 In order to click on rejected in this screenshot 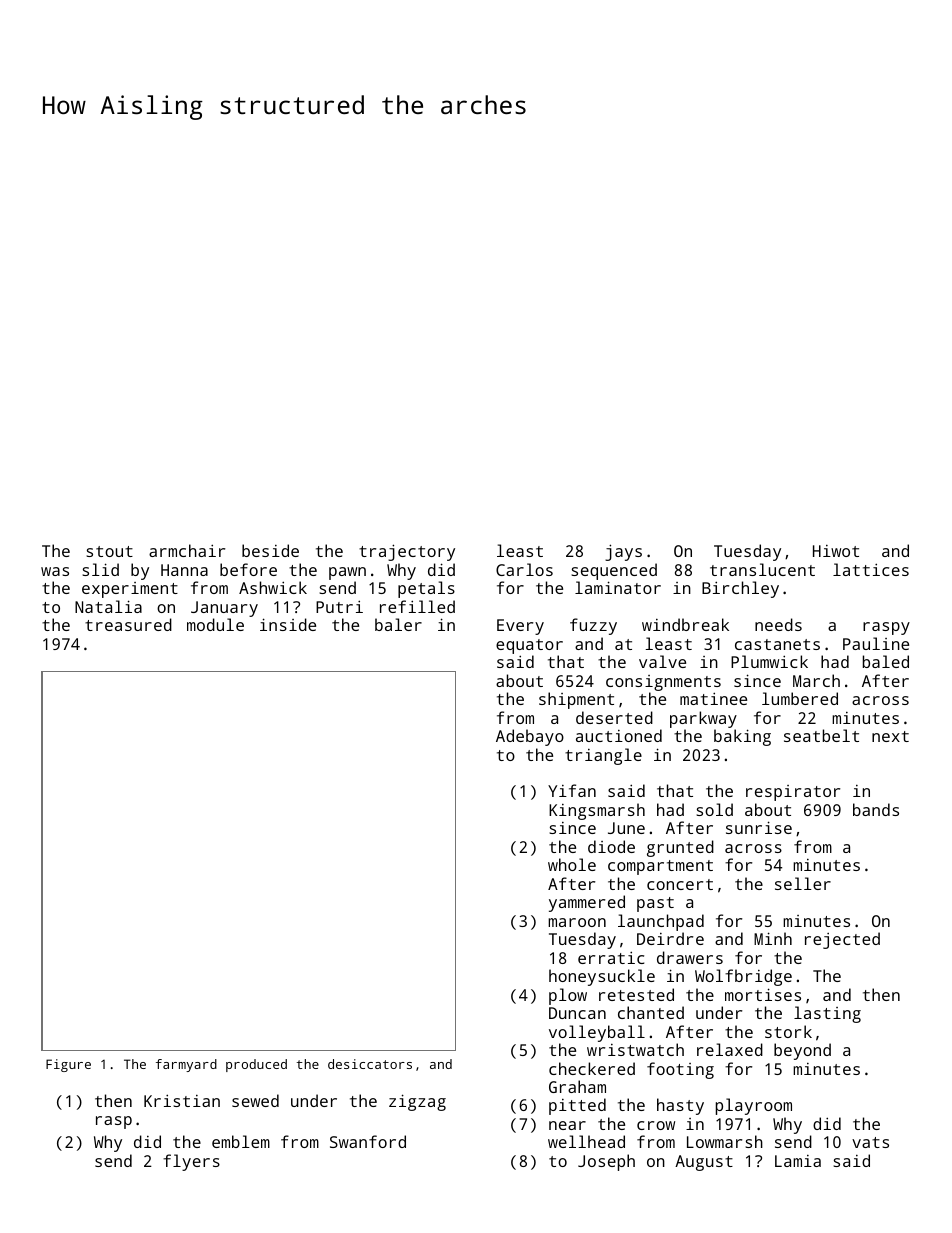, I will do `click(842, 940)`.
